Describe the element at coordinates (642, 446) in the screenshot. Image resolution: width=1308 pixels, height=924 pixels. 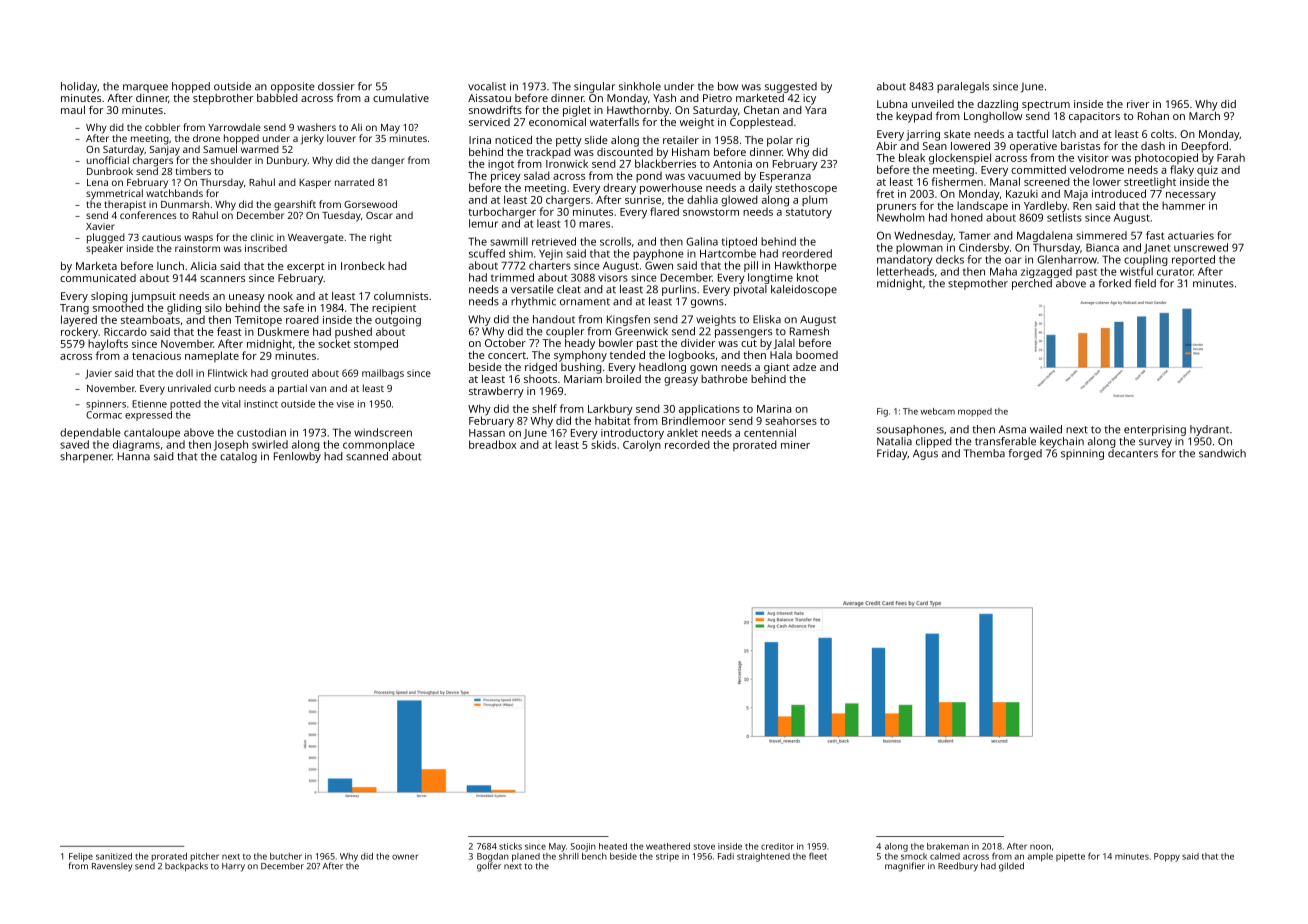
I see `Carolyn` at that location.
